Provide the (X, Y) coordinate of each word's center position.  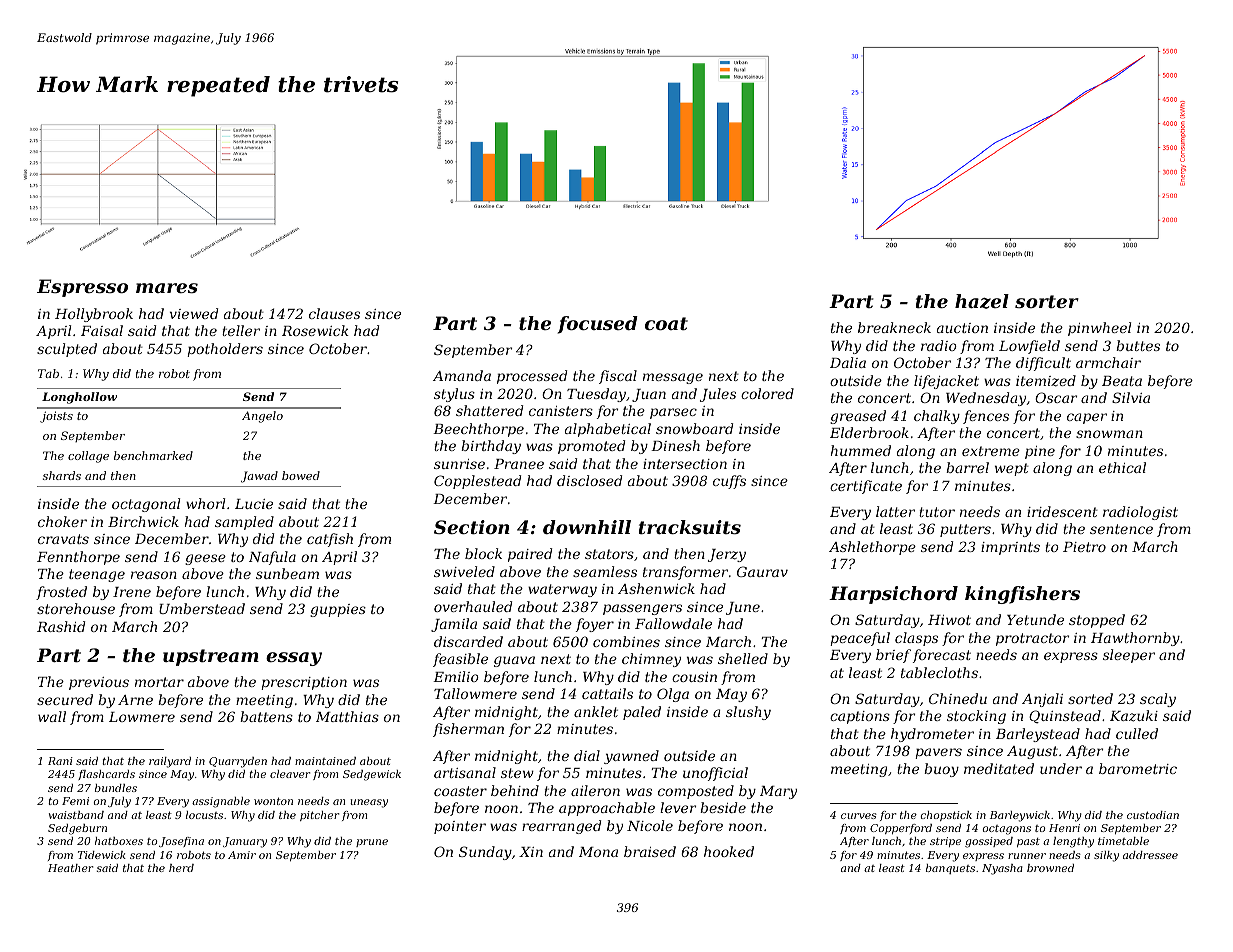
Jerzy (727, 555)
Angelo (262, 417)
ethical (1122, 467)
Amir (242, 855)
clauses (334, 313)
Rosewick (315, 330)
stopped (1097, 621)
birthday (491, 447)
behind (515, 790)
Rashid (61, 626)
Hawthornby (1135, 639)
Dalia (848, 362)
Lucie (254, 504)
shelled (743, 658)
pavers (938, 753)
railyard (170, 762)
